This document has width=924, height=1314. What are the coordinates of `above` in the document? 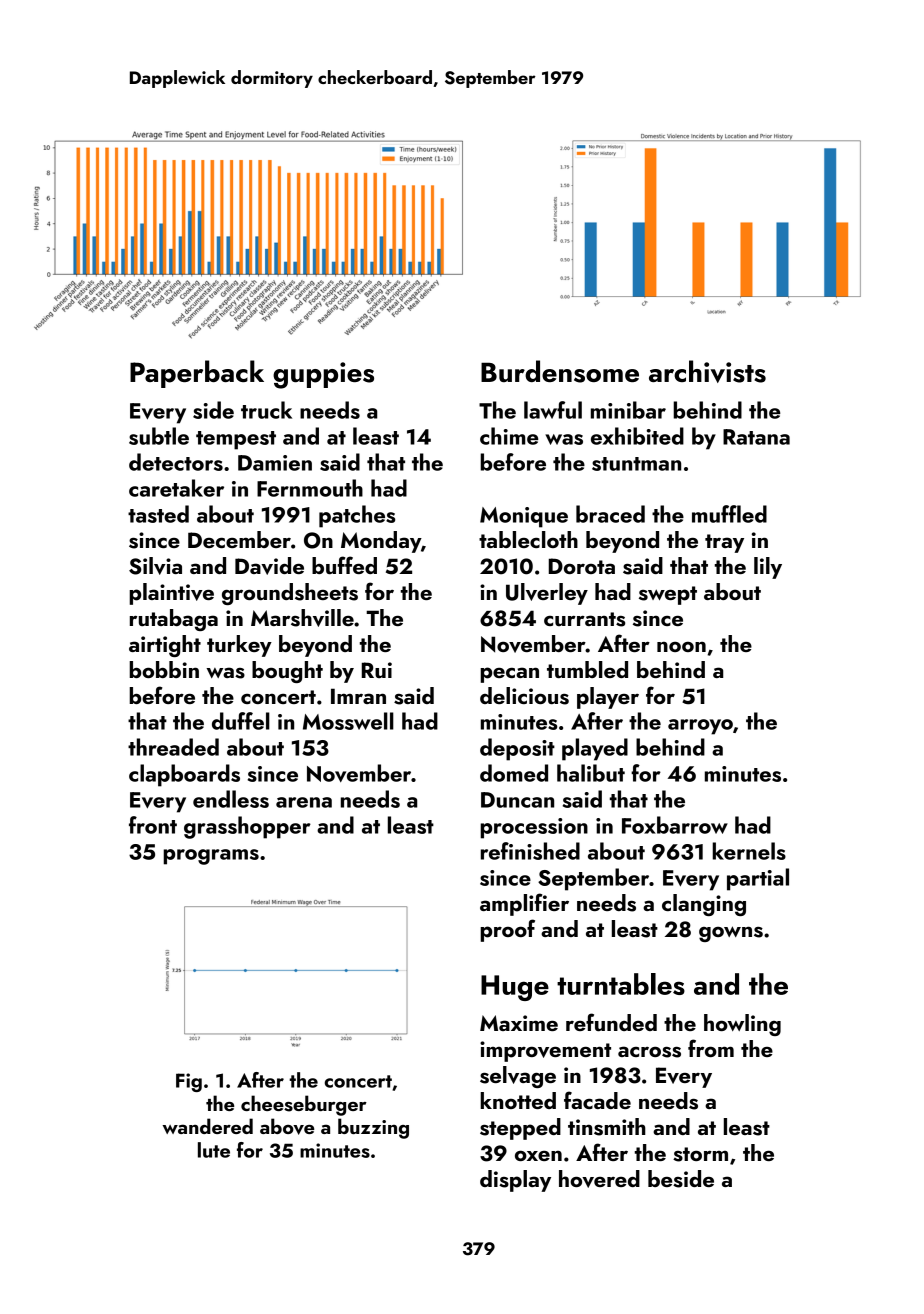 It's located at (287, 1126).
